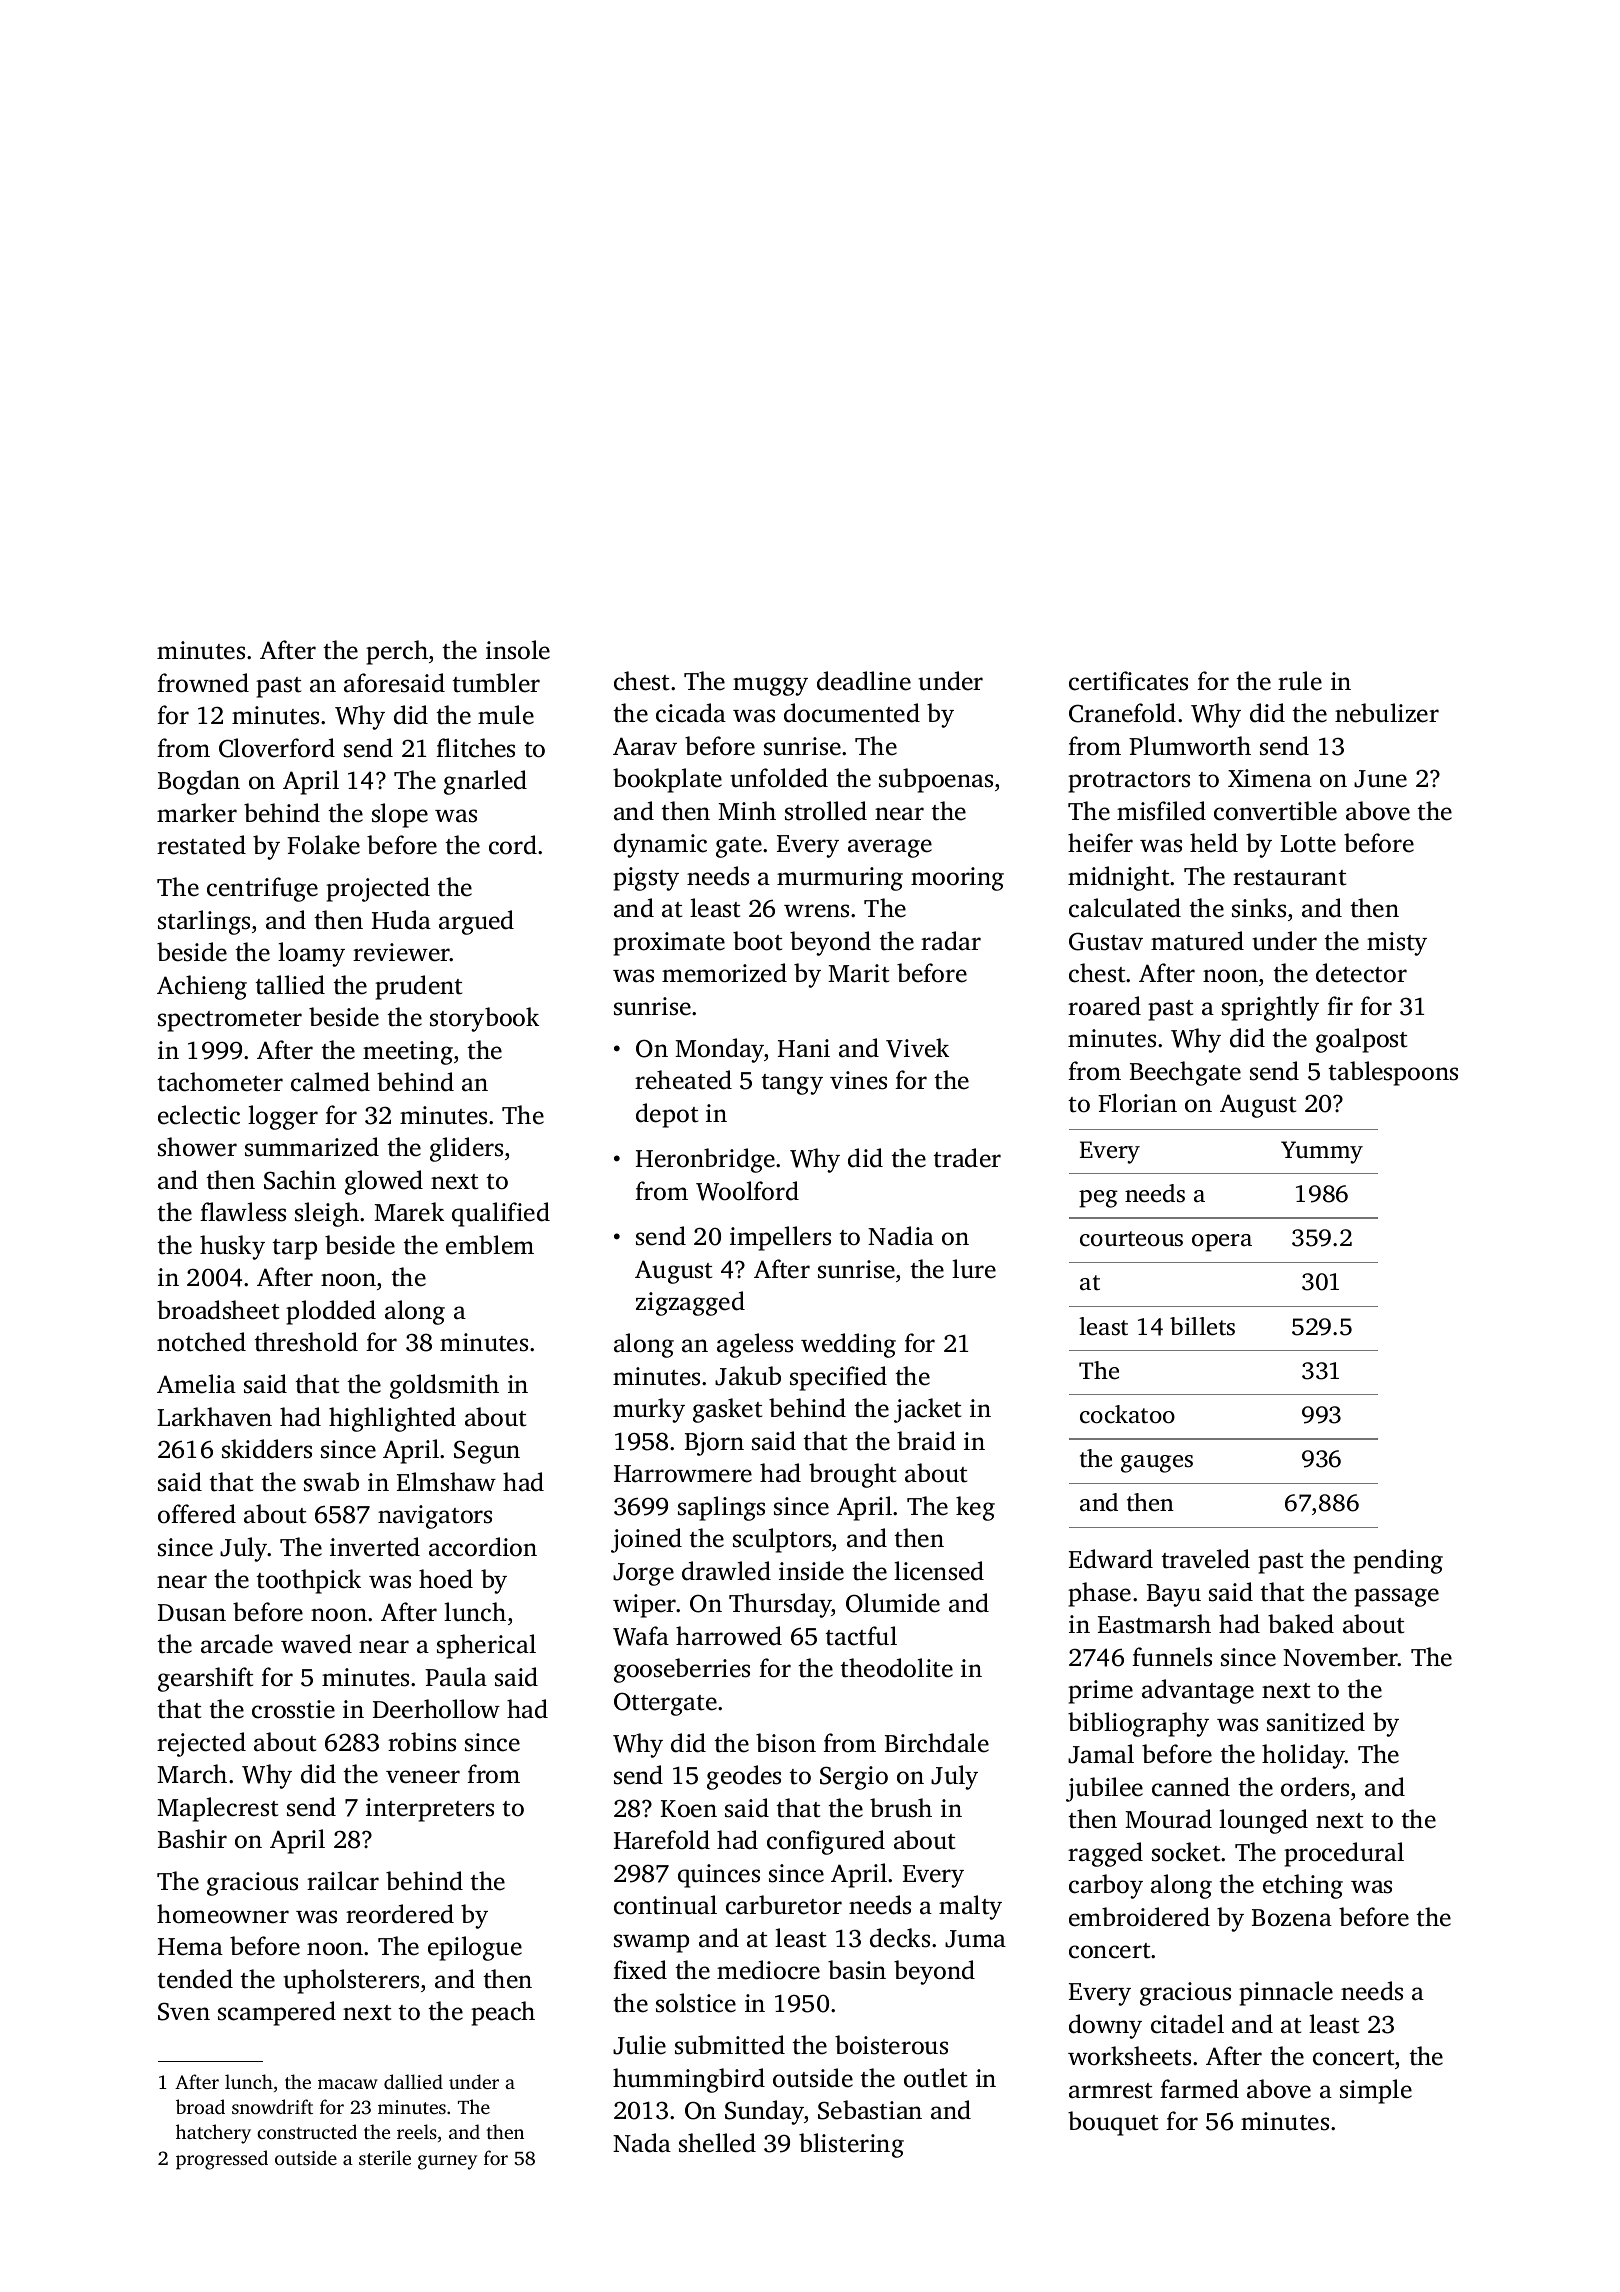 The image size is (1620, 2292). Describe the element at coordinates (466, 1149) in the document. I see `gliders` at that location.
